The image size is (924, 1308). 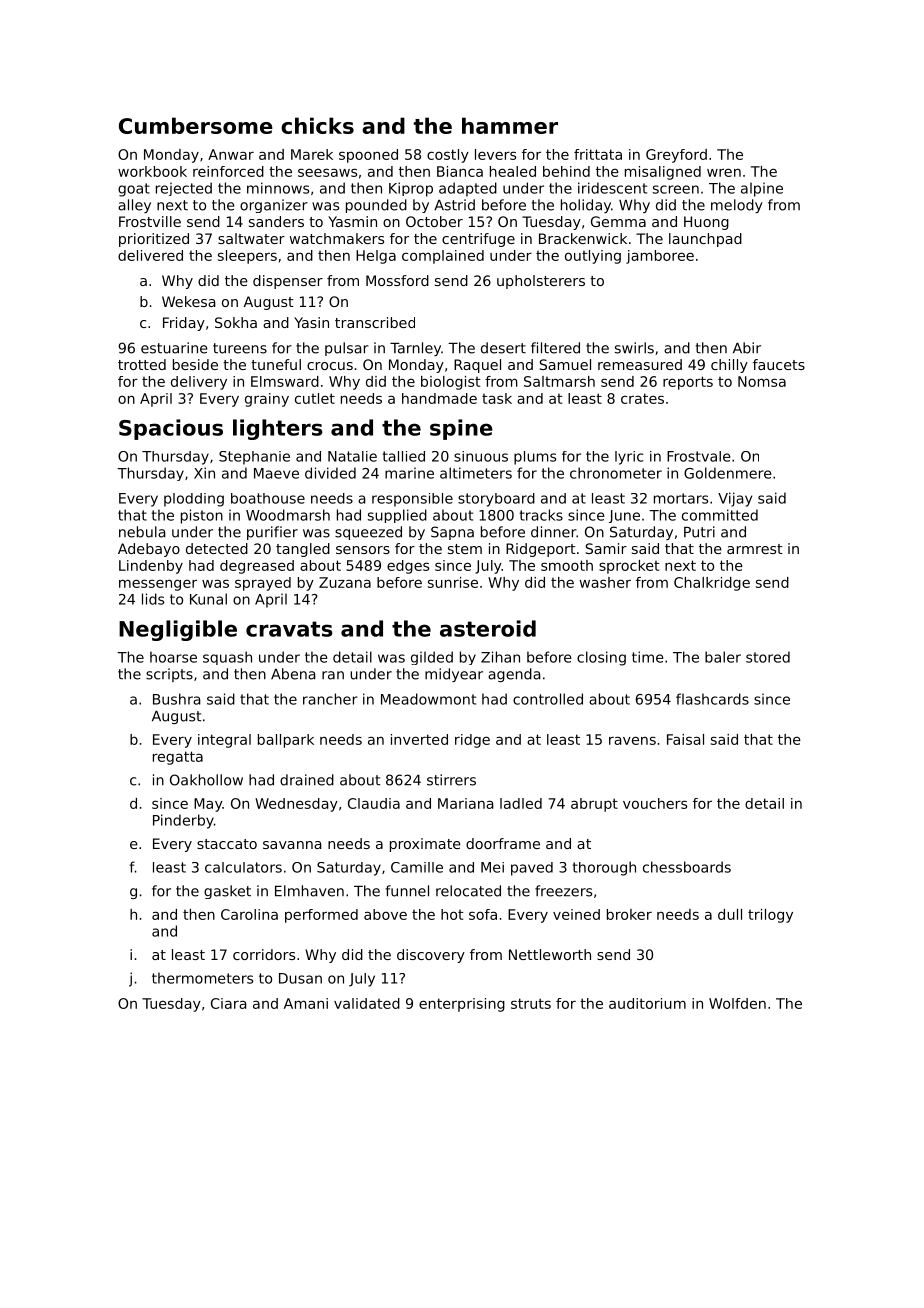 I want to click on Elmsward, so click(x=285, y=381).
